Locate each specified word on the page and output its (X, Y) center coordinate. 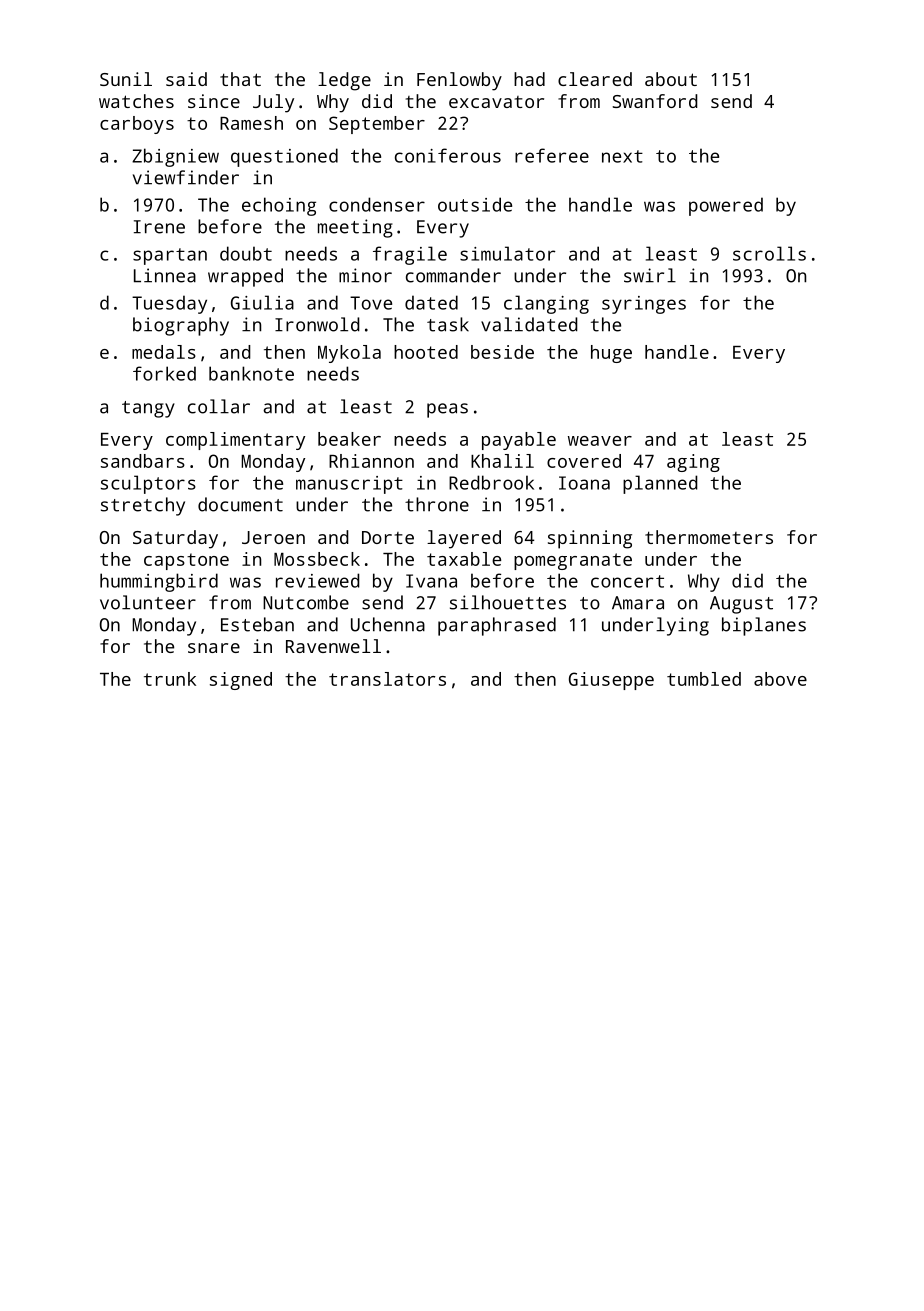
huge (611, 354)
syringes (644, 305)
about (671, 79)
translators (387, 679)
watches (136, 101)
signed (241, 681)
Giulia (262, 302)
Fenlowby (459, 81)
